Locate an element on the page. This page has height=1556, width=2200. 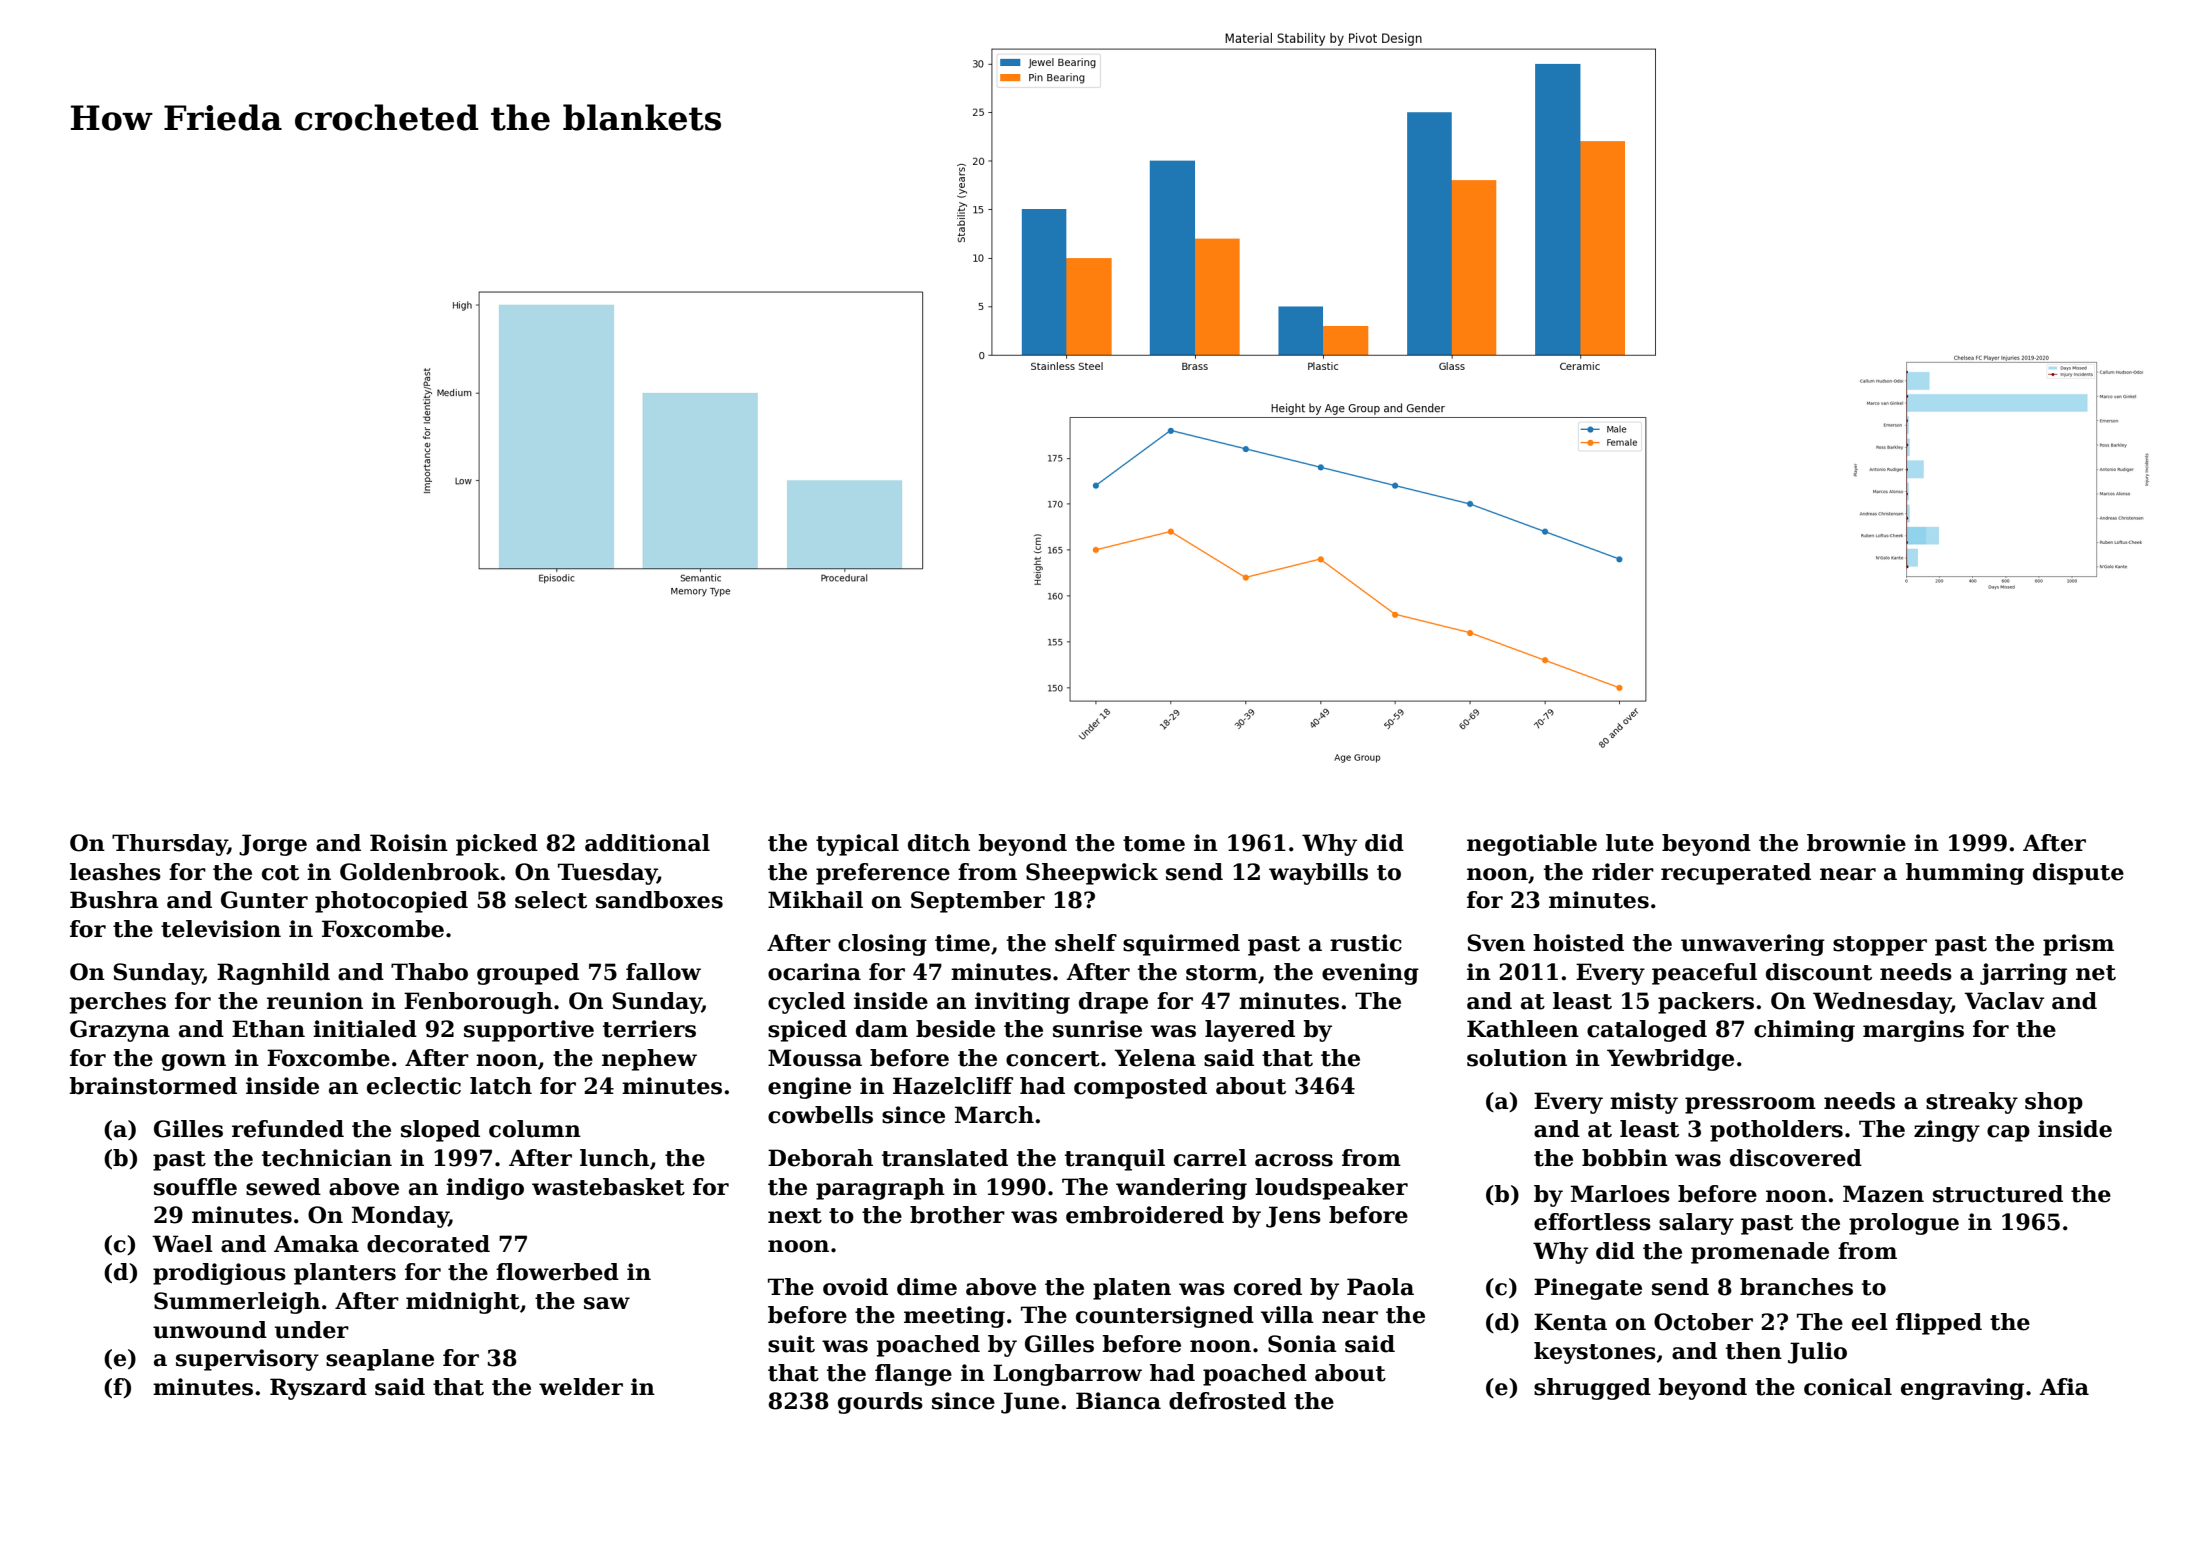
Ragnhild is located at coordinates (273, 974).
